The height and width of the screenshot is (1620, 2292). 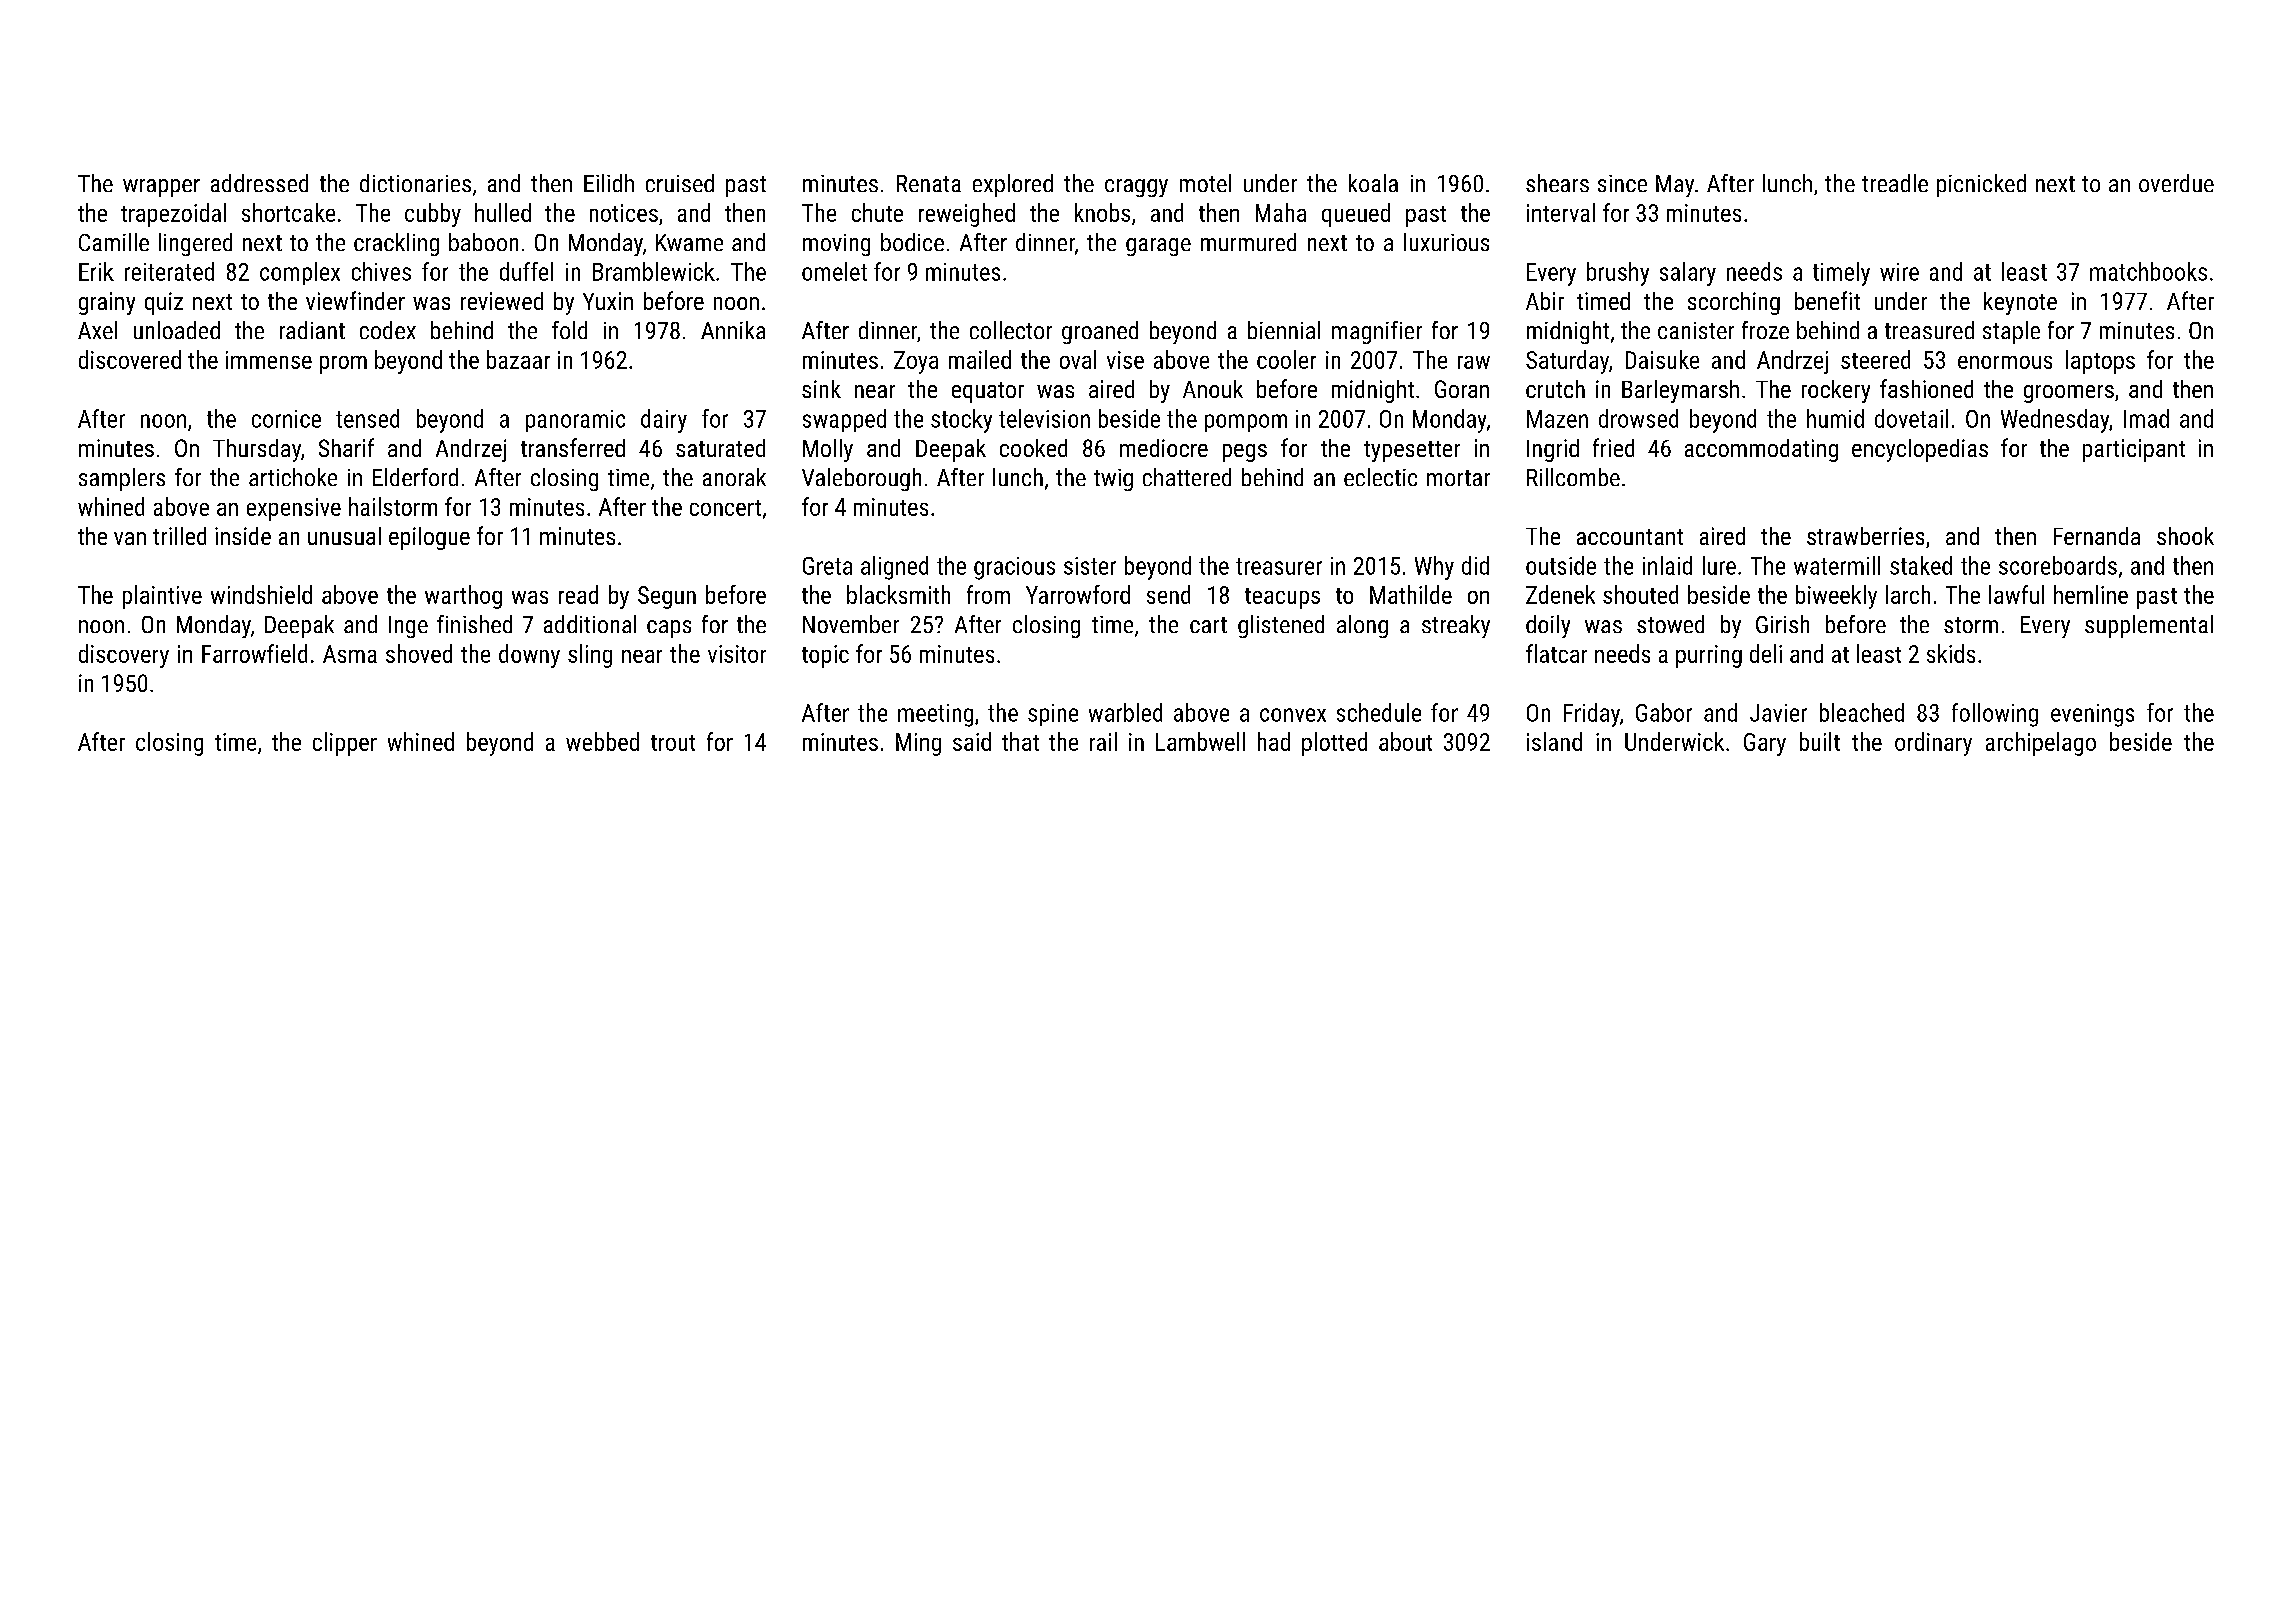 What do you see at coordinates (2176, 183) in the screenshot?
I see `overdue` at bounding box center [2176, 183].
